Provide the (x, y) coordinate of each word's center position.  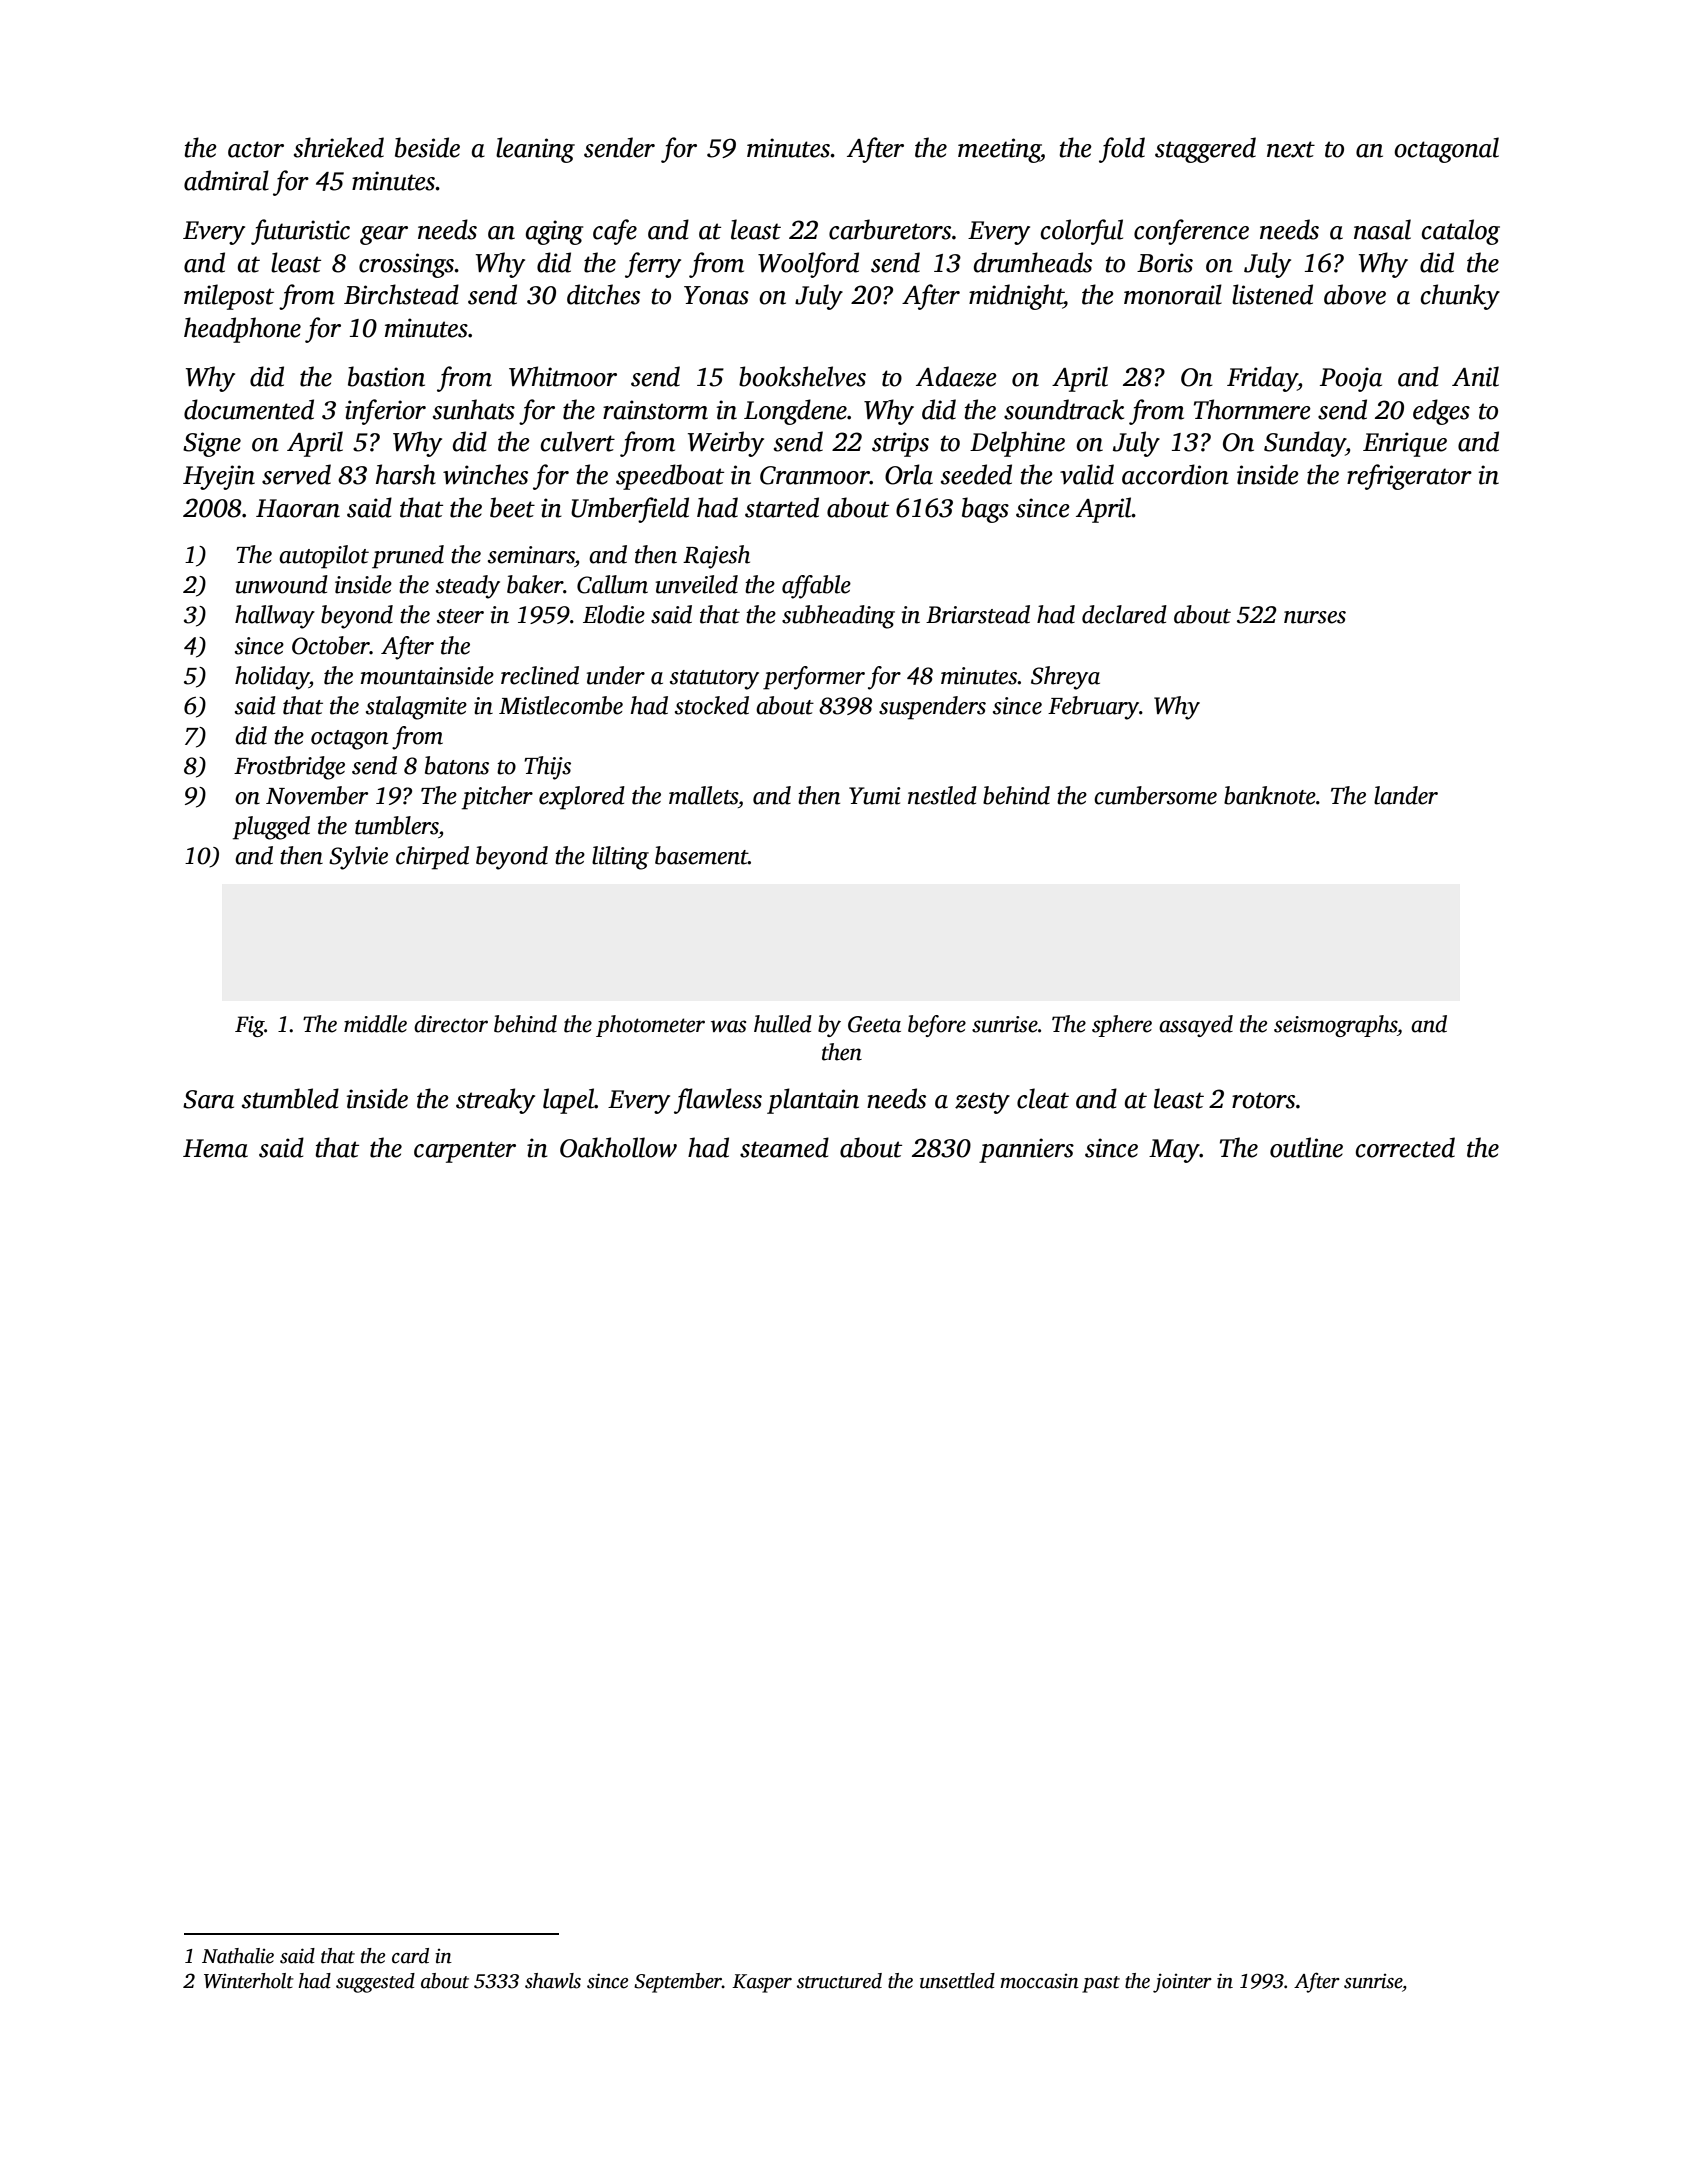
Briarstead (978, 614)
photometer (650, 1026)
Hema (215, 1148)
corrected (1405, 1147)
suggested (375, 1983)
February (1093, 708)
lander (1406, 795)
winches (485, 474)
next (1291, 149)
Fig (249, 1026)
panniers (1026, 1150)
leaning (535, 150)
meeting (999, 150)
